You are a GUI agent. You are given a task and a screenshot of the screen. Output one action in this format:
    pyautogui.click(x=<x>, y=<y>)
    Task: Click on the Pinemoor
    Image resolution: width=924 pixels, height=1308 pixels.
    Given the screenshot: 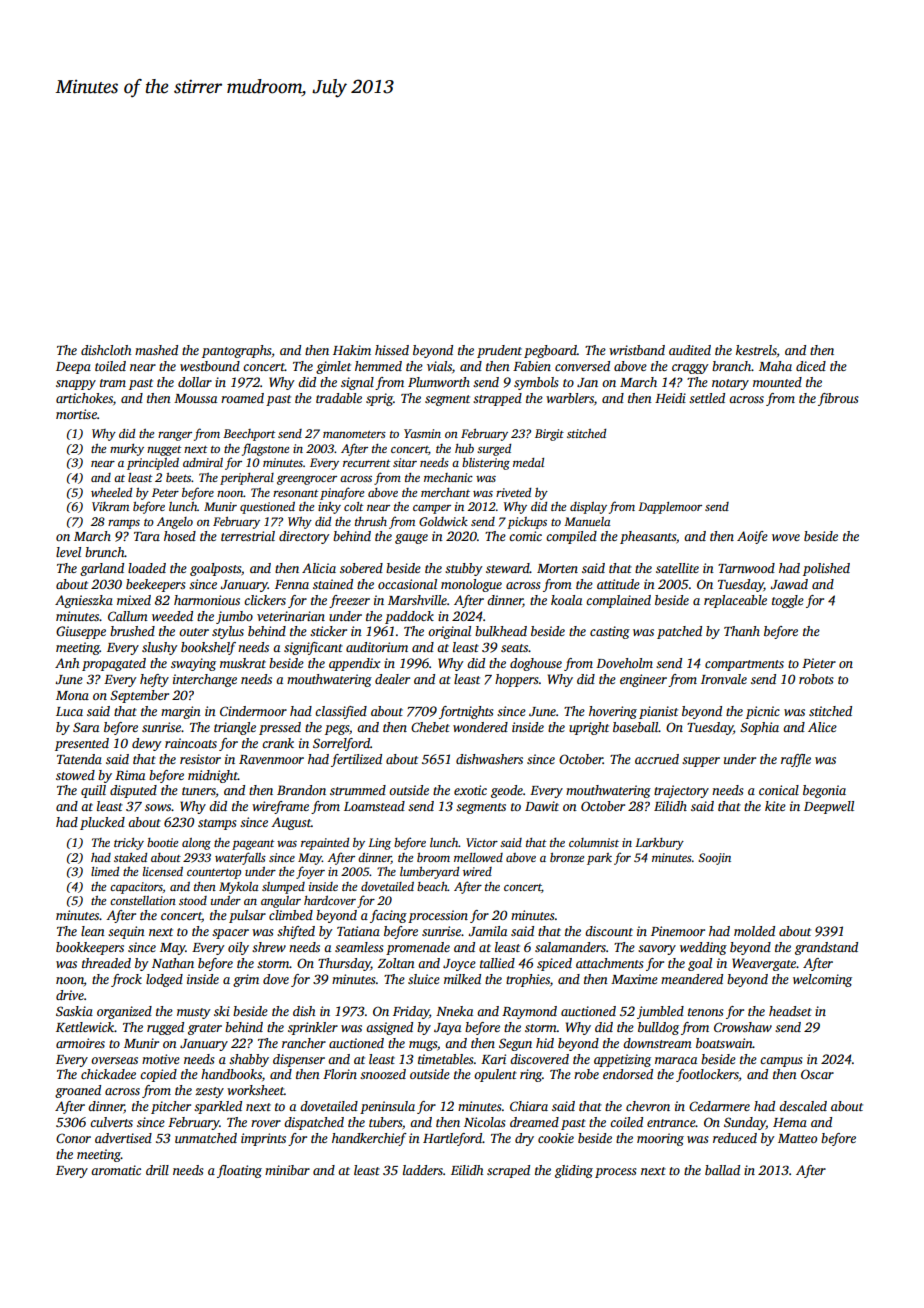 What is the action you would take?
    pyautogui.click(x=678, y=931)
